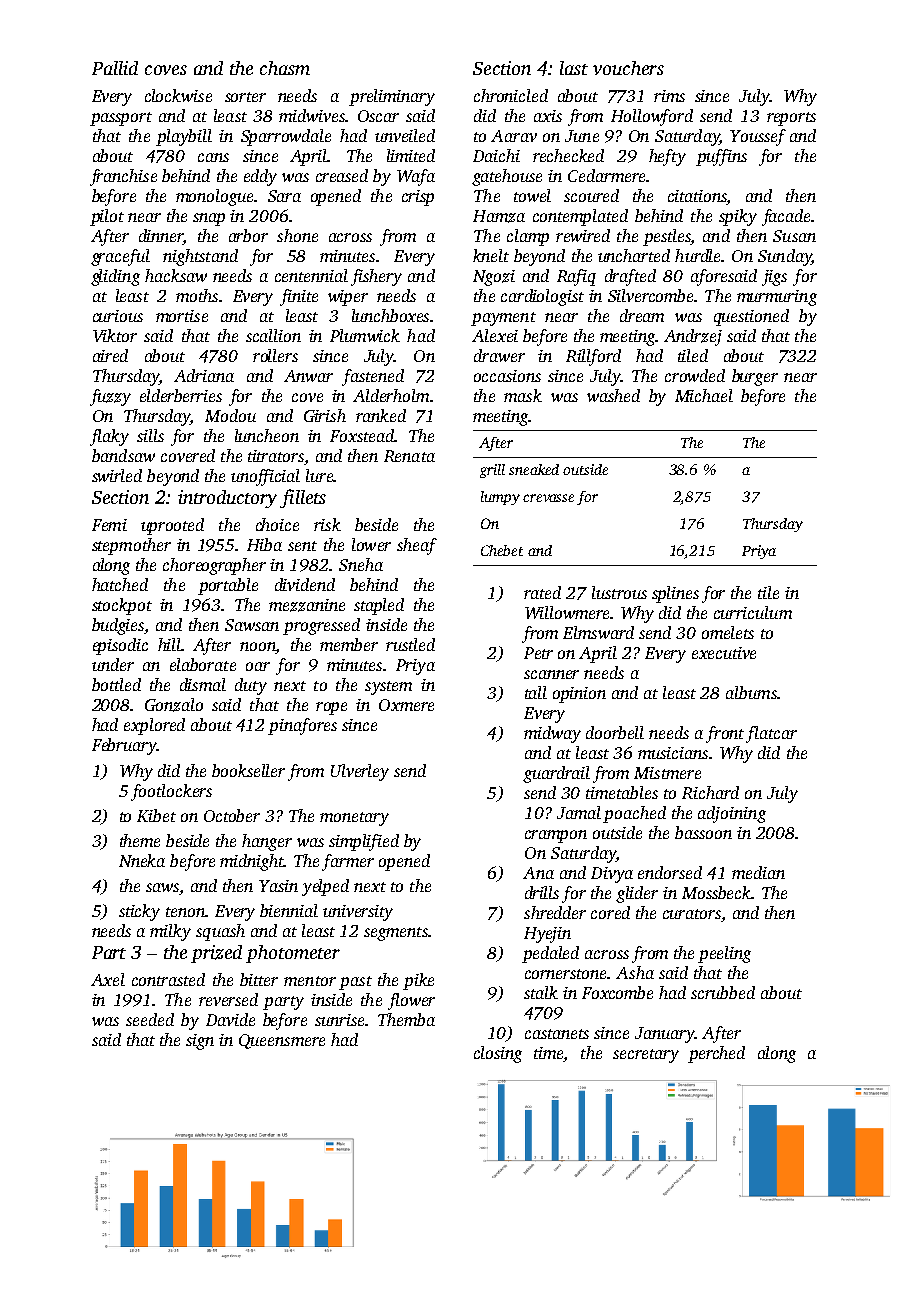  What do you see at coordinates (791, 119) in the screenshot?
I see `reports` at bounding box center [791, 119].
